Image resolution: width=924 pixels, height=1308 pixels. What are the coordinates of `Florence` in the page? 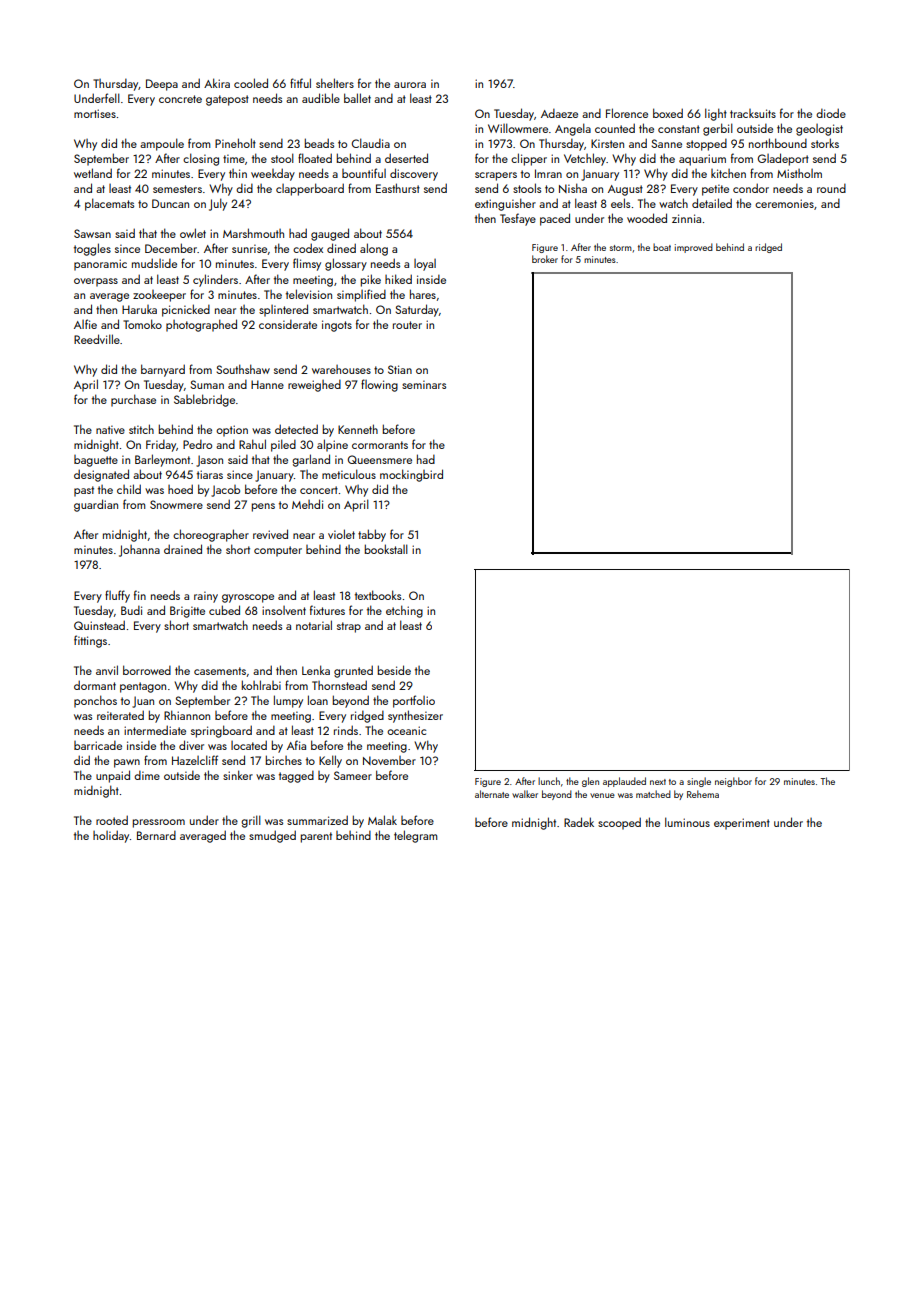 It's located at (627, 113).
